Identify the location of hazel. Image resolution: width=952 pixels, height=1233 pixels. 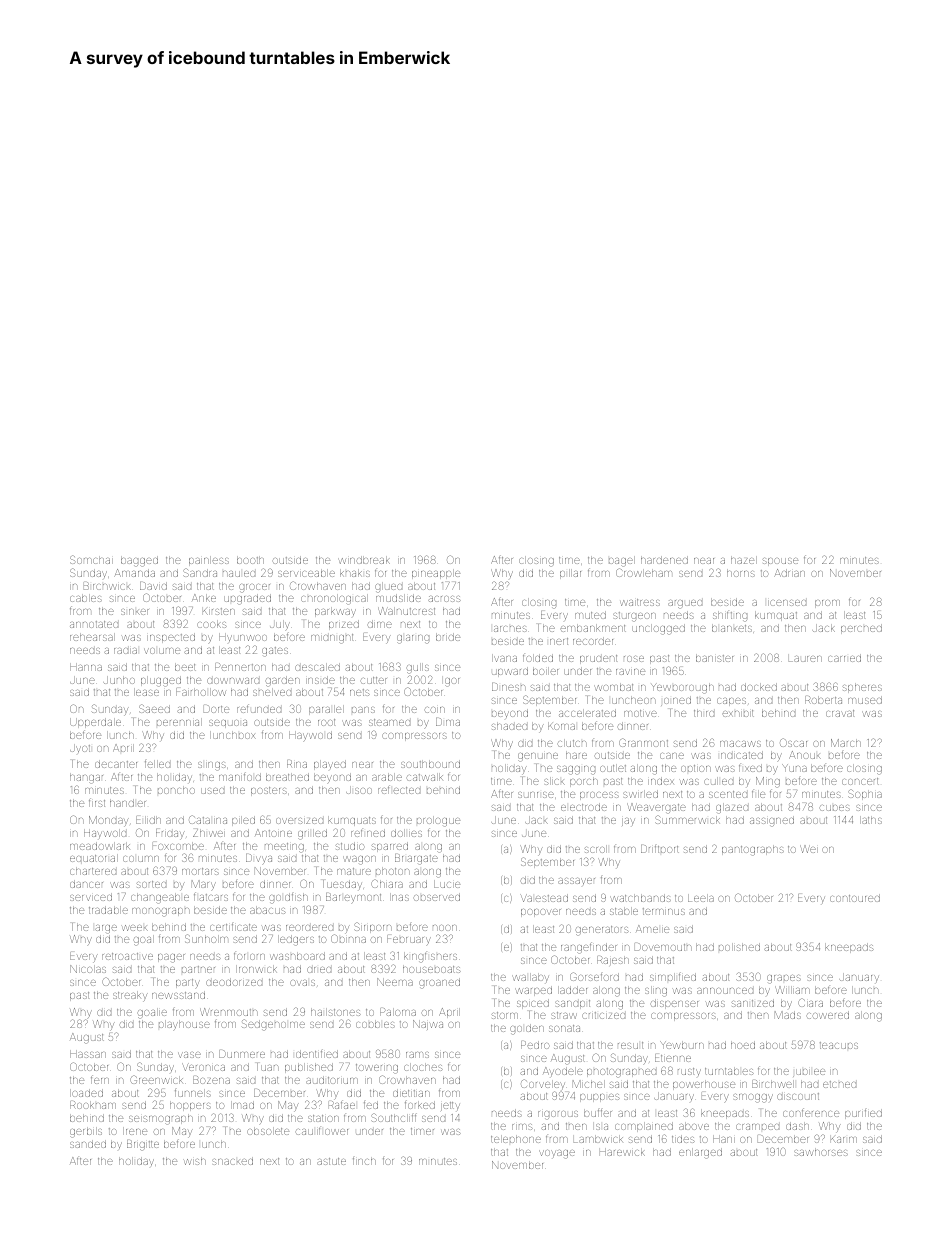
(744, 560).
